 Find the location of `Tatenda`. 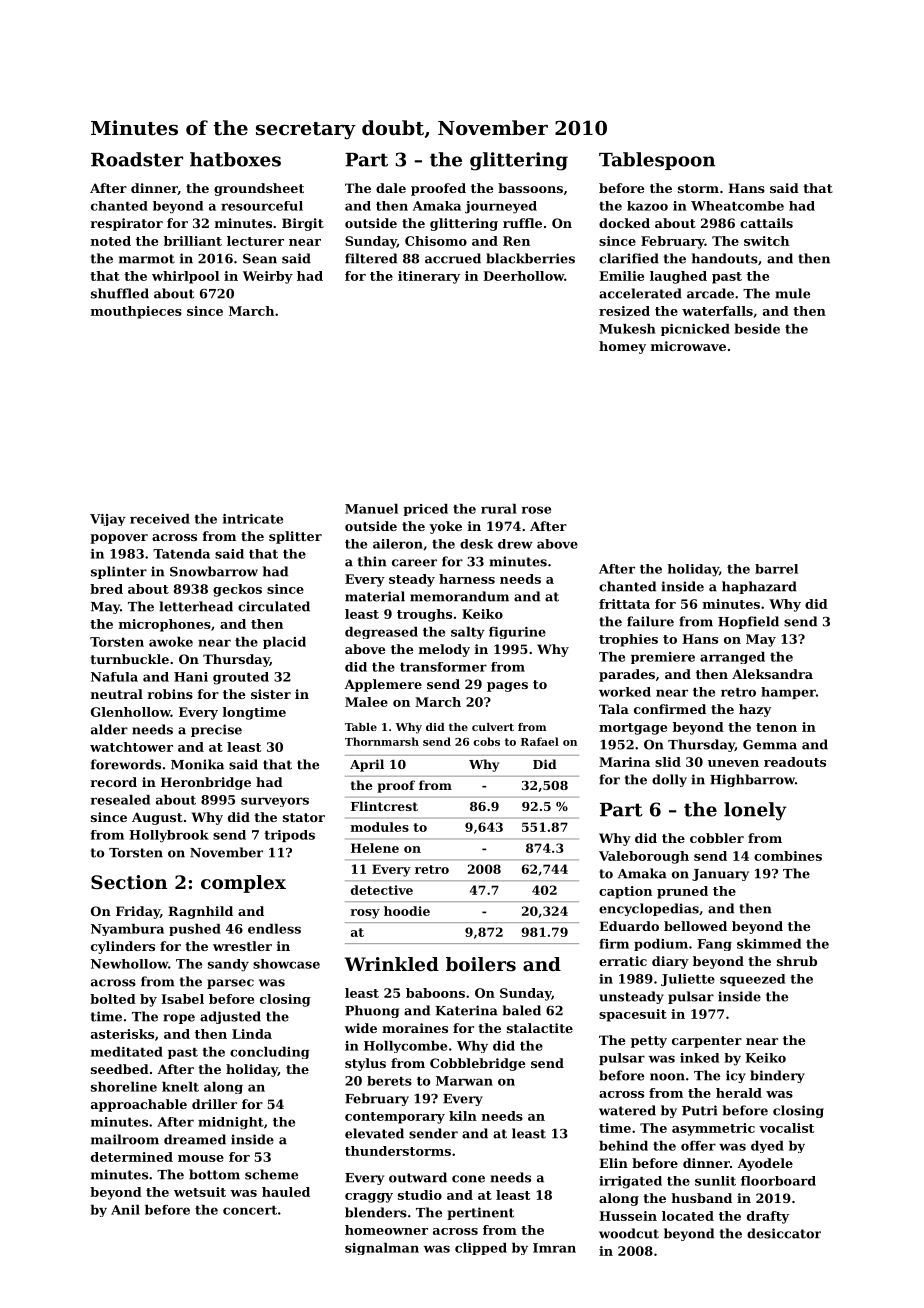

Tatenda is located at coordinates (181, 554).
